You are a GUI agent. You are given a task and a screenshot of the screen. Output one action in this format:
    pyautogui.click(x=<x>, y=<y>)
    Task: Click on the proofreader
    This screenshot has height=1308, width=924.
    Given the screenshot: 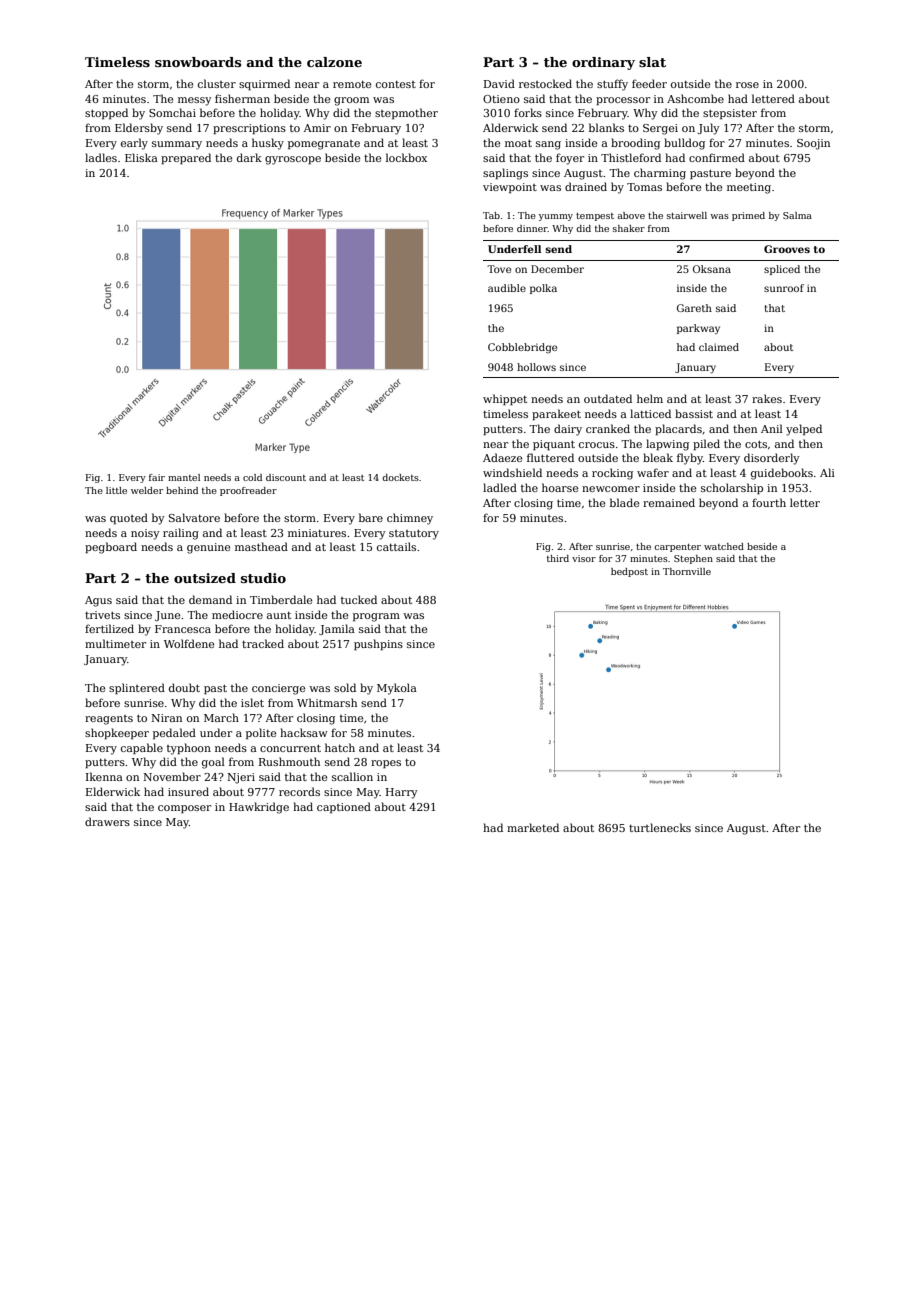 What is the action you would take?
    pyautogui.click(x=248, y=491)
